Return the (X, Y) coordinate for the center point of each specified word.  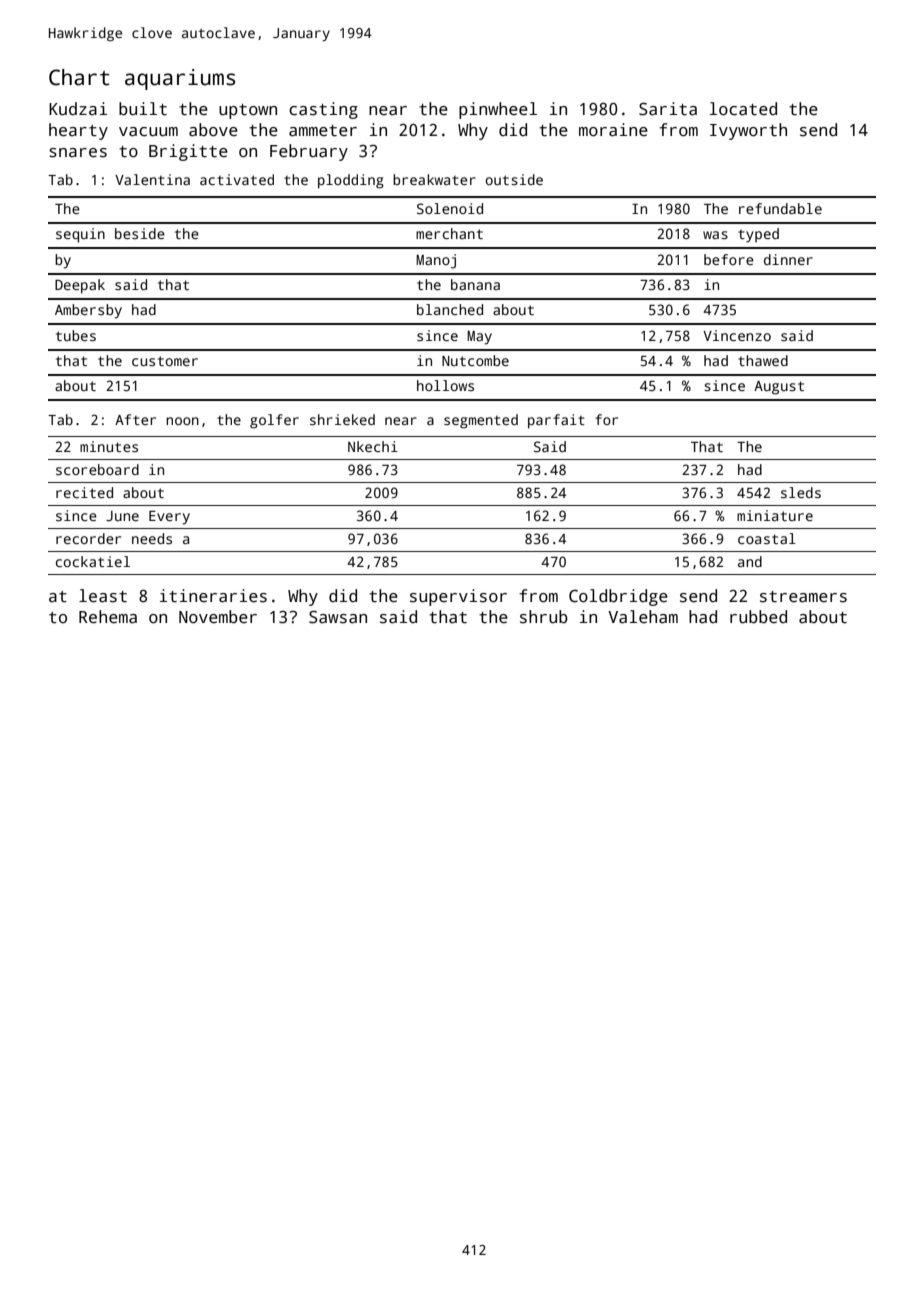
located (743, 109)
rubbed (758, 617)
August (779, 388)
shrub (544, 617)
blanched (450, 309)
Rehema (108, 617)
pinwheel (498, 110)
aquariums (180, 79)
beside (140, 233)
